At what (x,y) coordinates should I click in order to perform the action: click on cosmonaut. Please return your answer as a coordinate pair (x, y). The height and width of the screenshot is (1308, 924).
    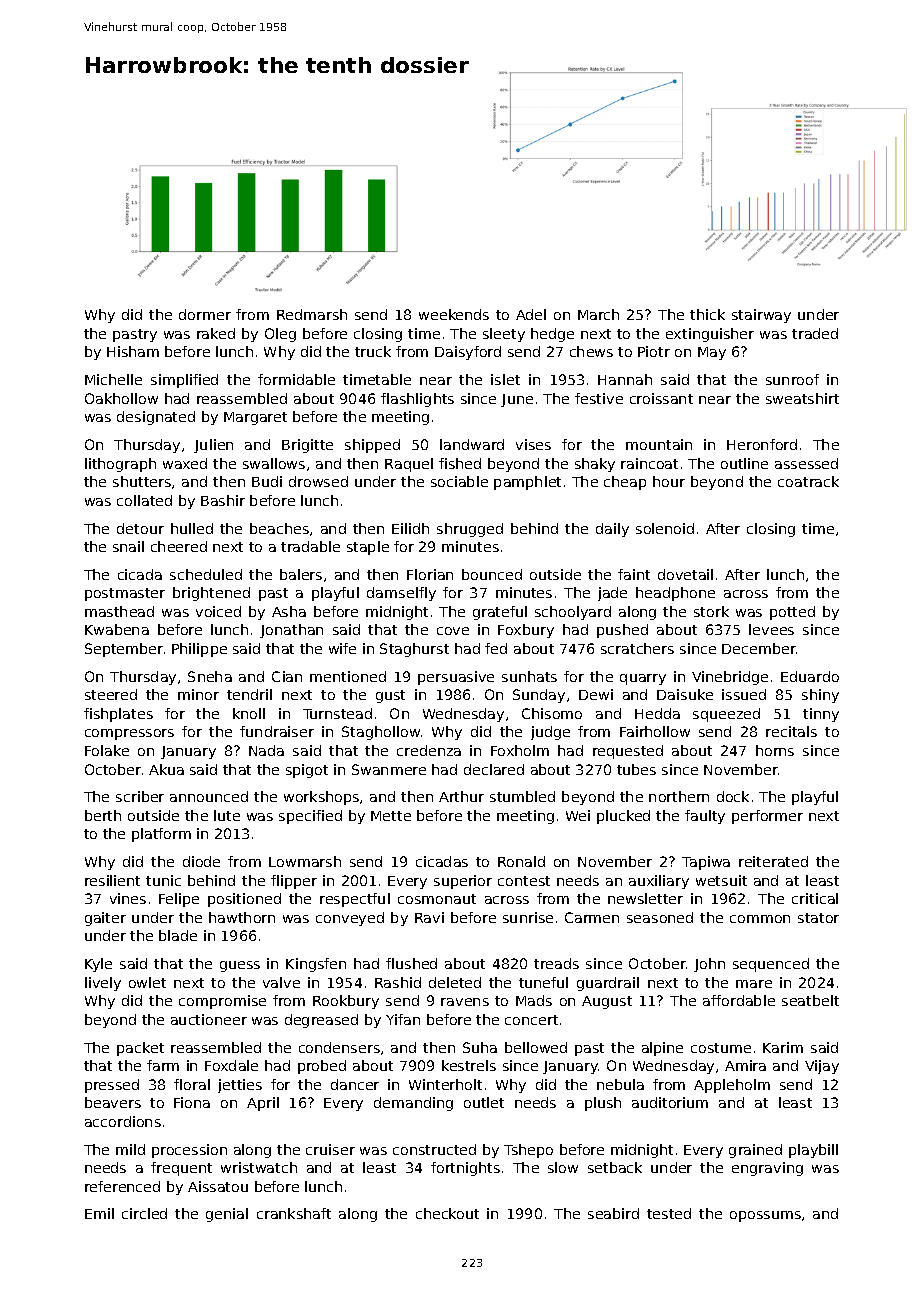
    Looking at the image, I should click on (437, 899).
